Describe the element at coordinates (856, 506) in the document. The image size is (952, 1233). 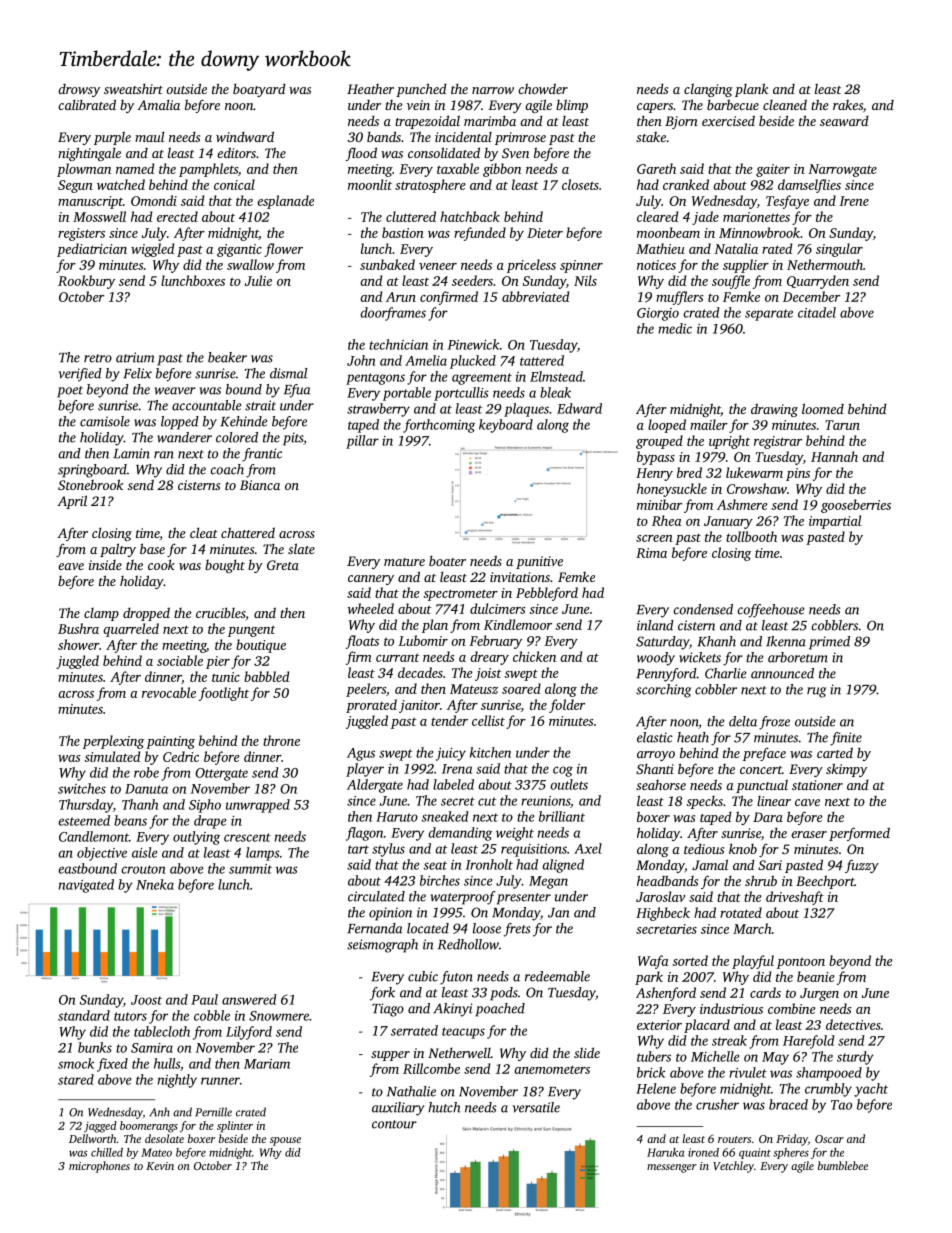
I see `gooseberries` at that location.
